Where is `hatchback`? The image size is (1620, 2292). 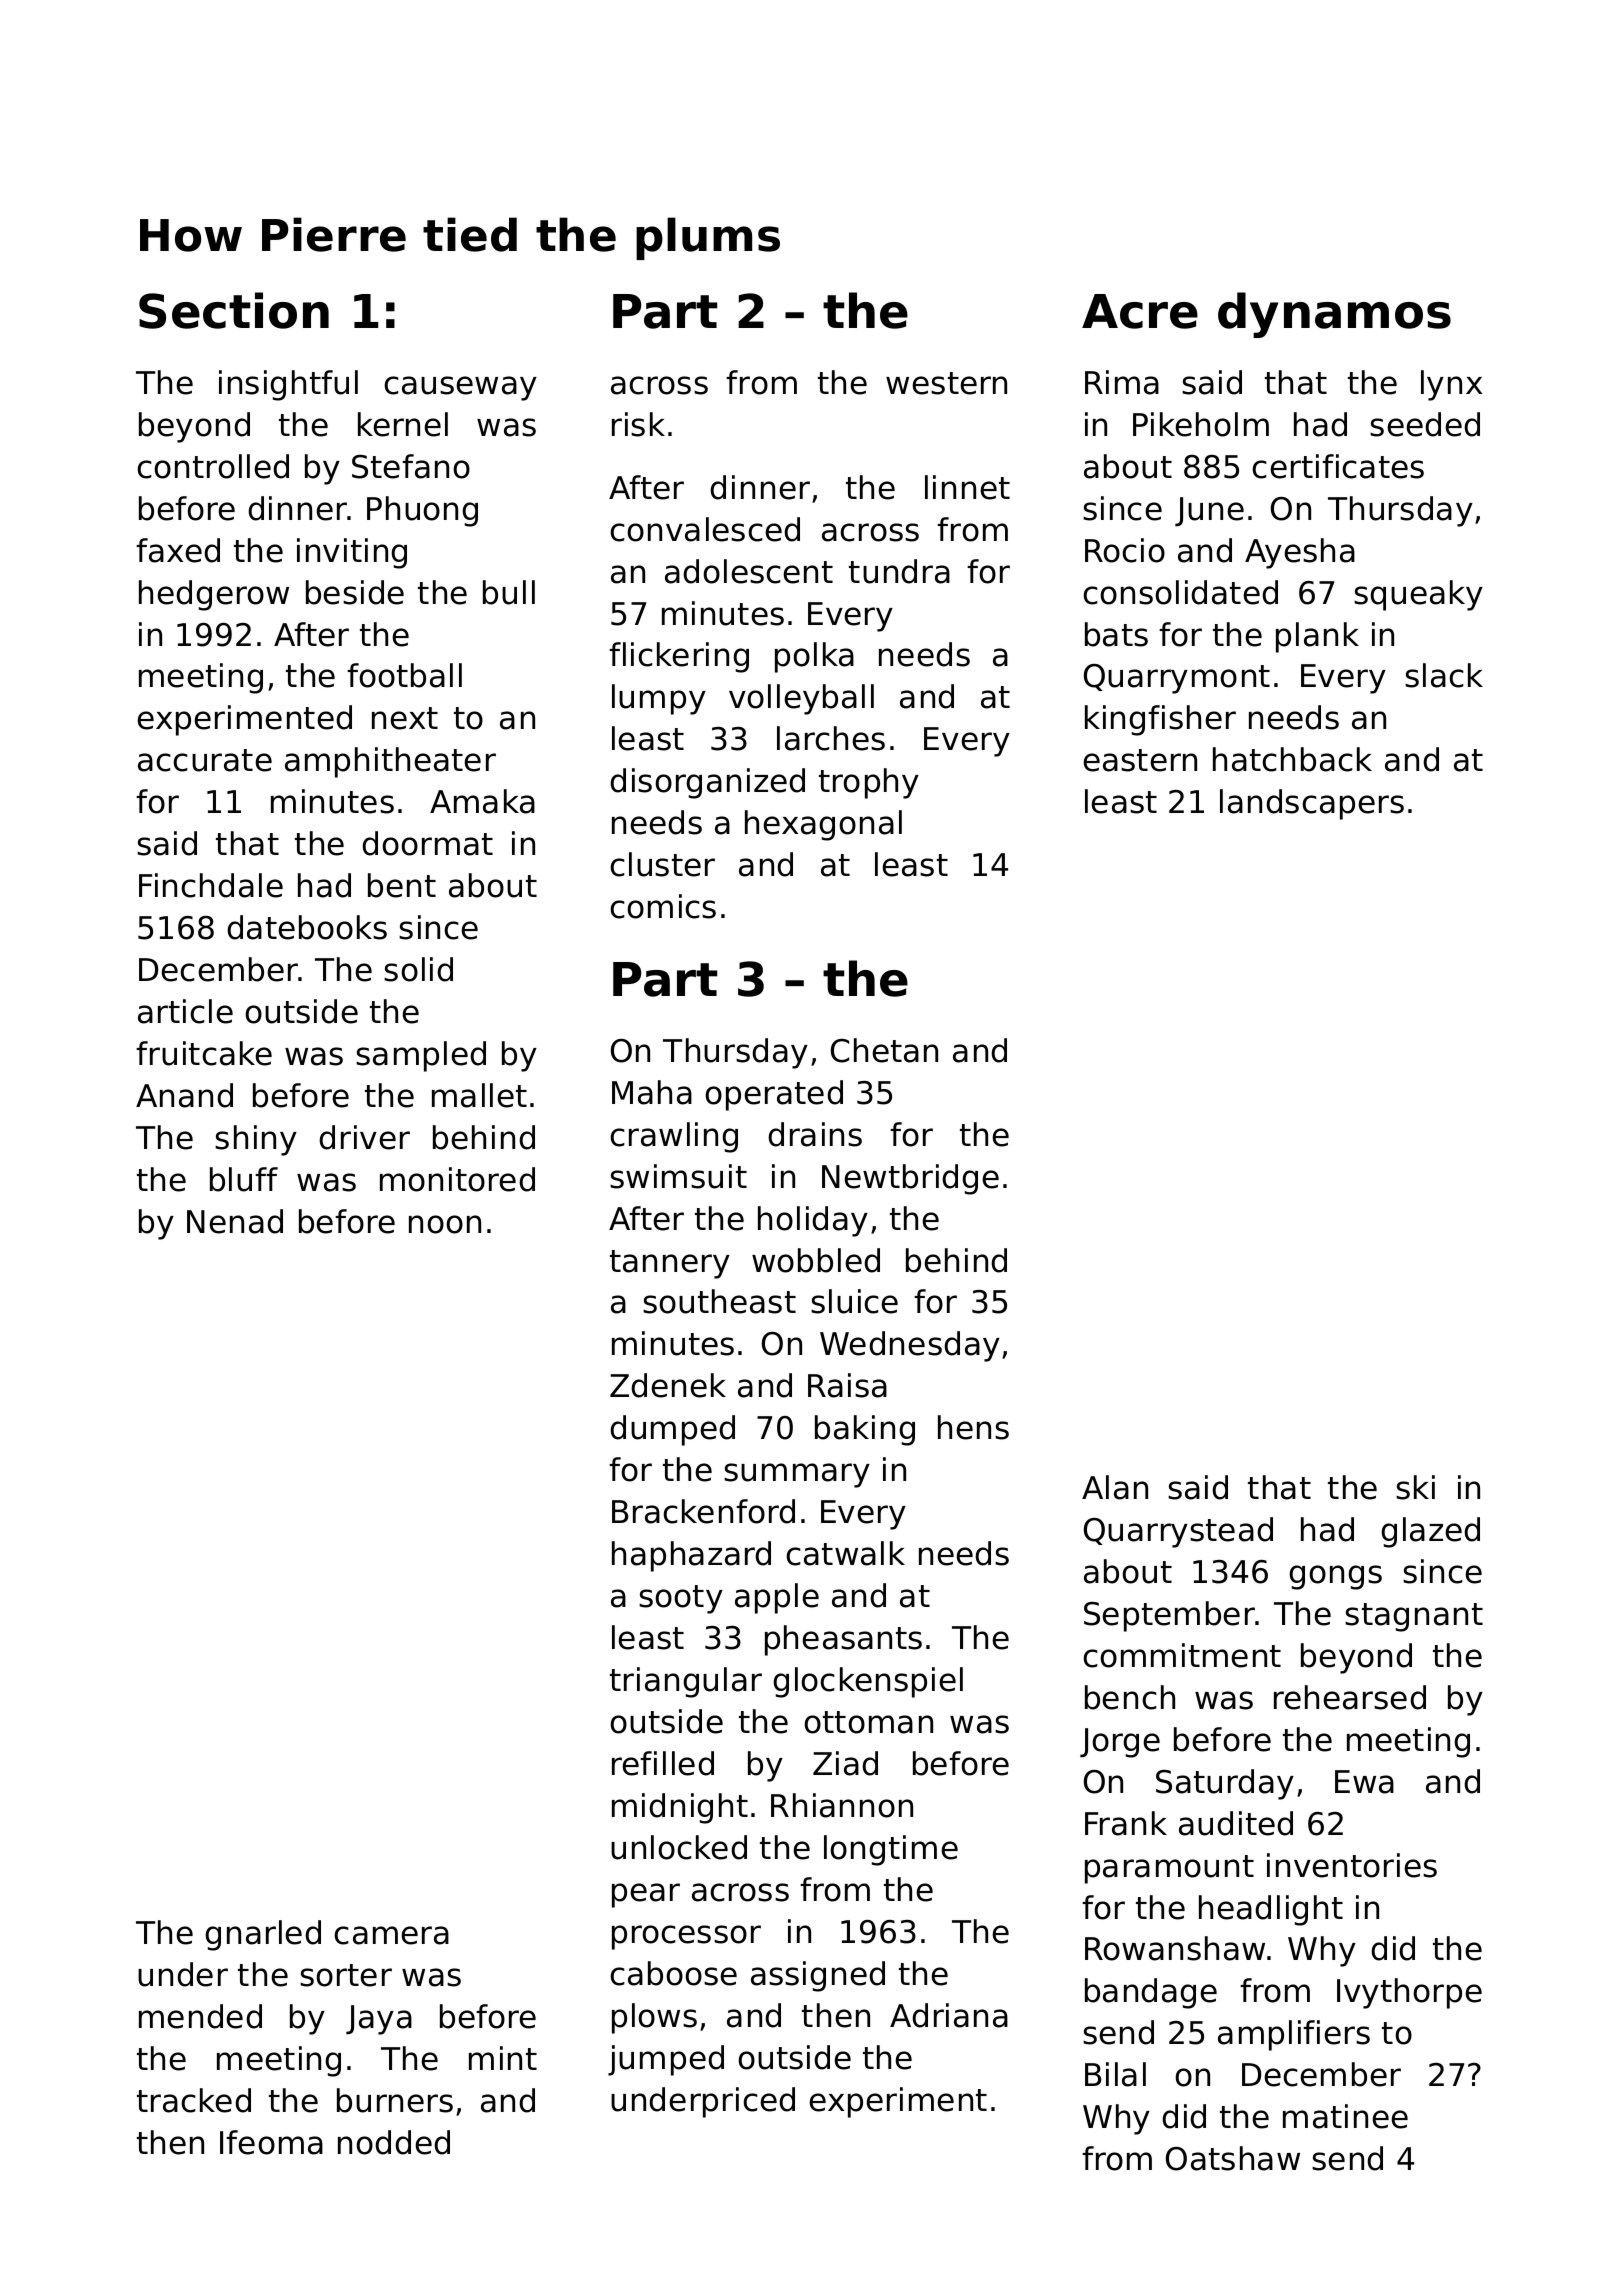 hatchback is located at coordinates (1292, 759).
